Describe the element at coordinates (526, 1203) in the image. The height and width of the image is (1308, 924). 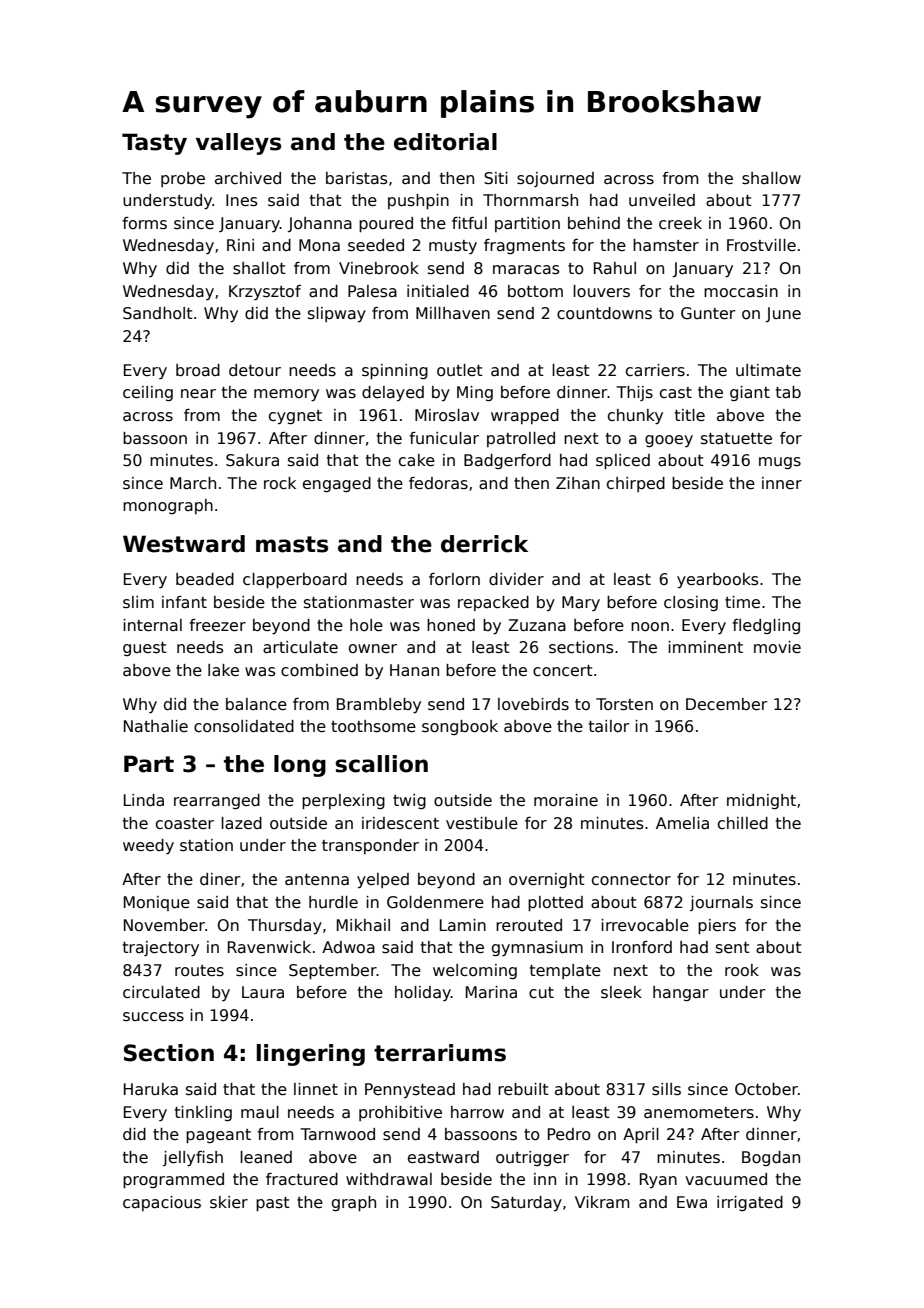
I see `Saturday` at that location.
